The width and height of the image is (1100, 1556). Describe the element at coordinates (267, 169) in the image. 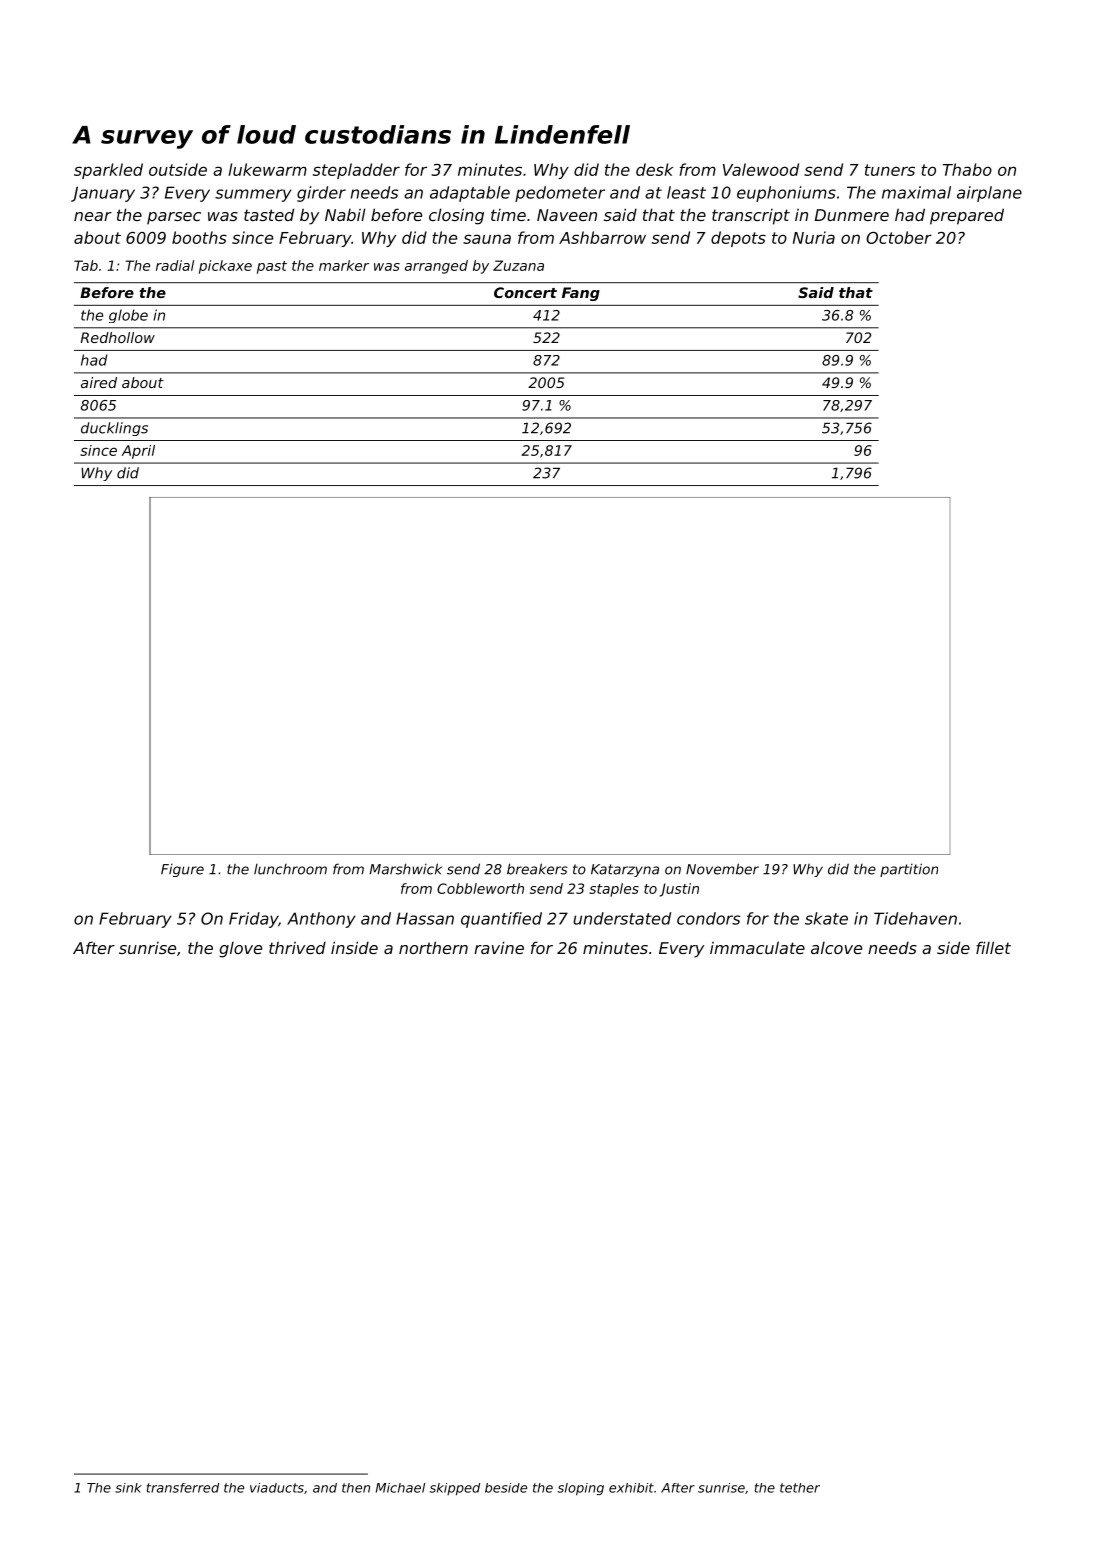

I see `lukewarm` at that location.
